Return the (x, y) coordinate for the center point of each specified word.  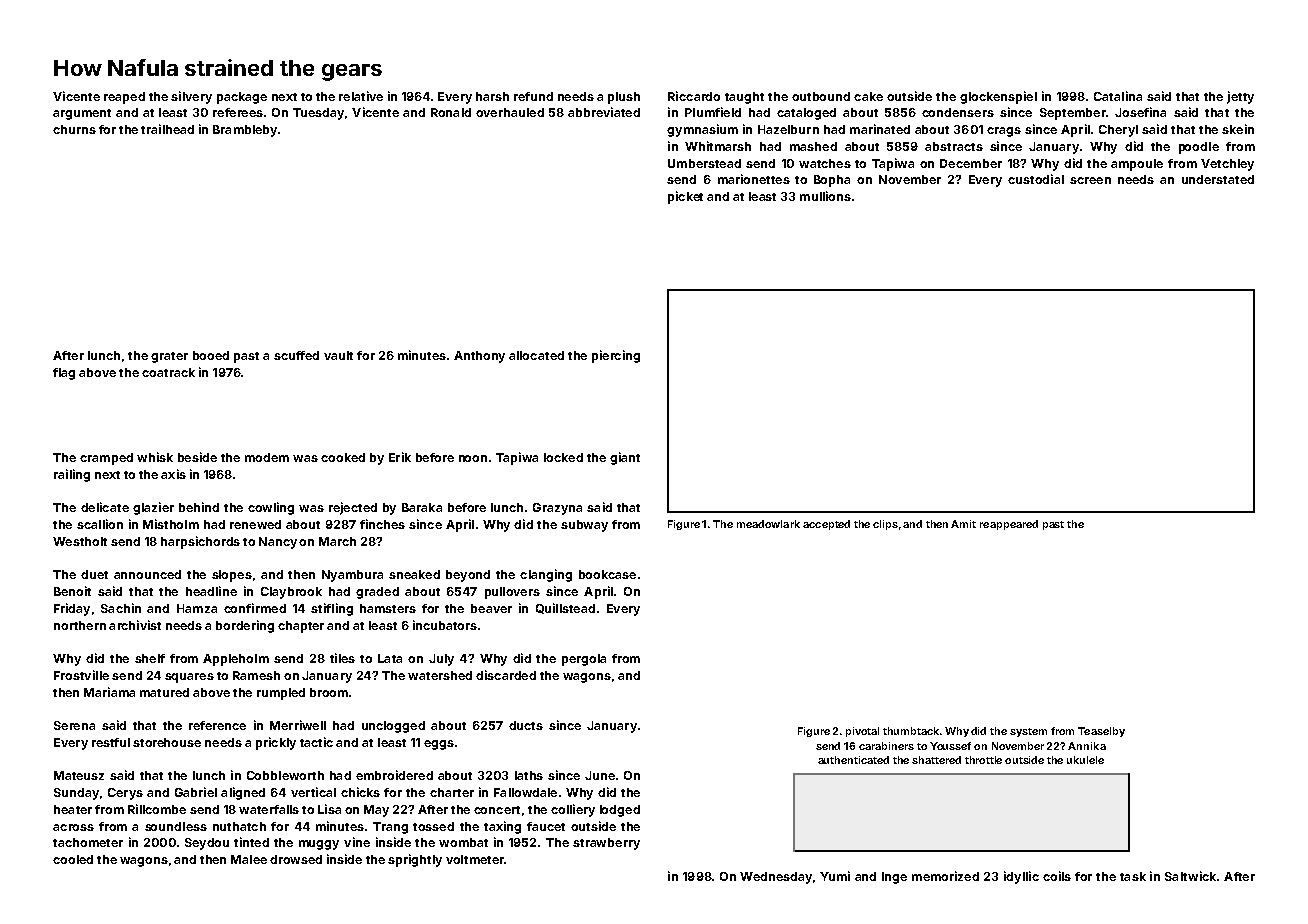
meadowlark (768, 524)
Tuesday (318, 114)
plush (624, 98)
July (441, 660)
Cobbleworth (285, 775)
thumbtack (911, 731)
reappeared (1009, 525)
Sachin (121, 608)
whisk (155, 457)
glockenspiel (998, 97)
